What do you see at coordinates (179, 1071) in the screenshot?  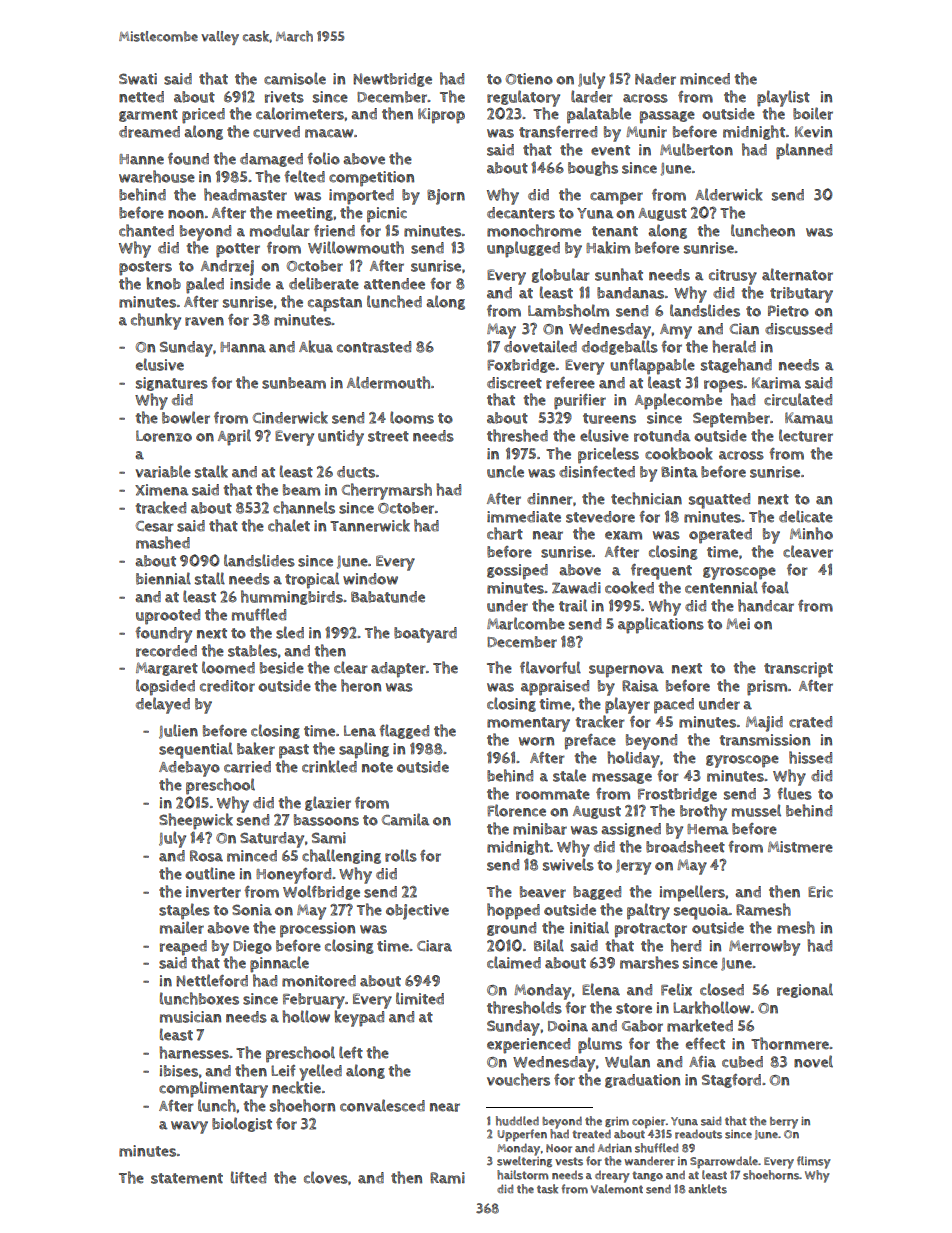 I see `ibises` at bounding box center [179, 1071].
